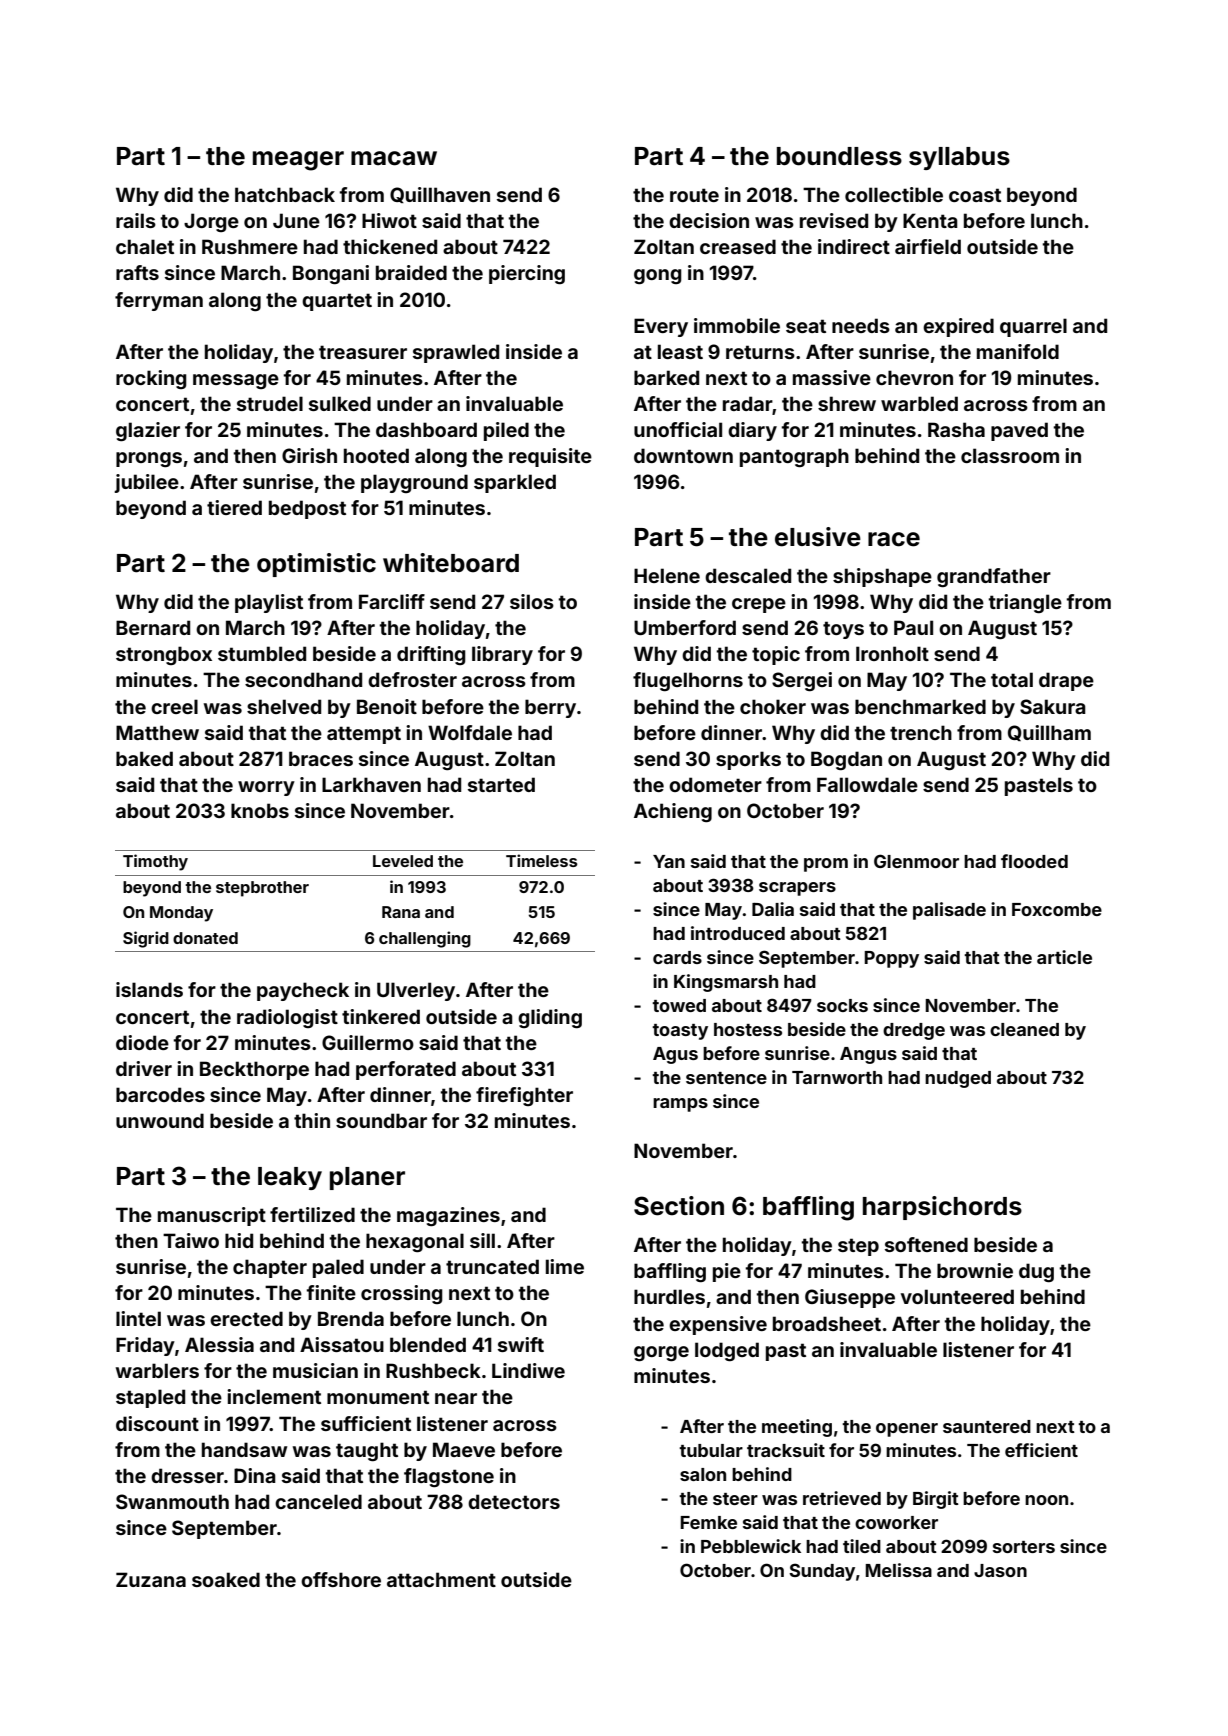 The height and width of the screenshot is (1736, 1228). I want to click on canceled, so click(318, 1501).
